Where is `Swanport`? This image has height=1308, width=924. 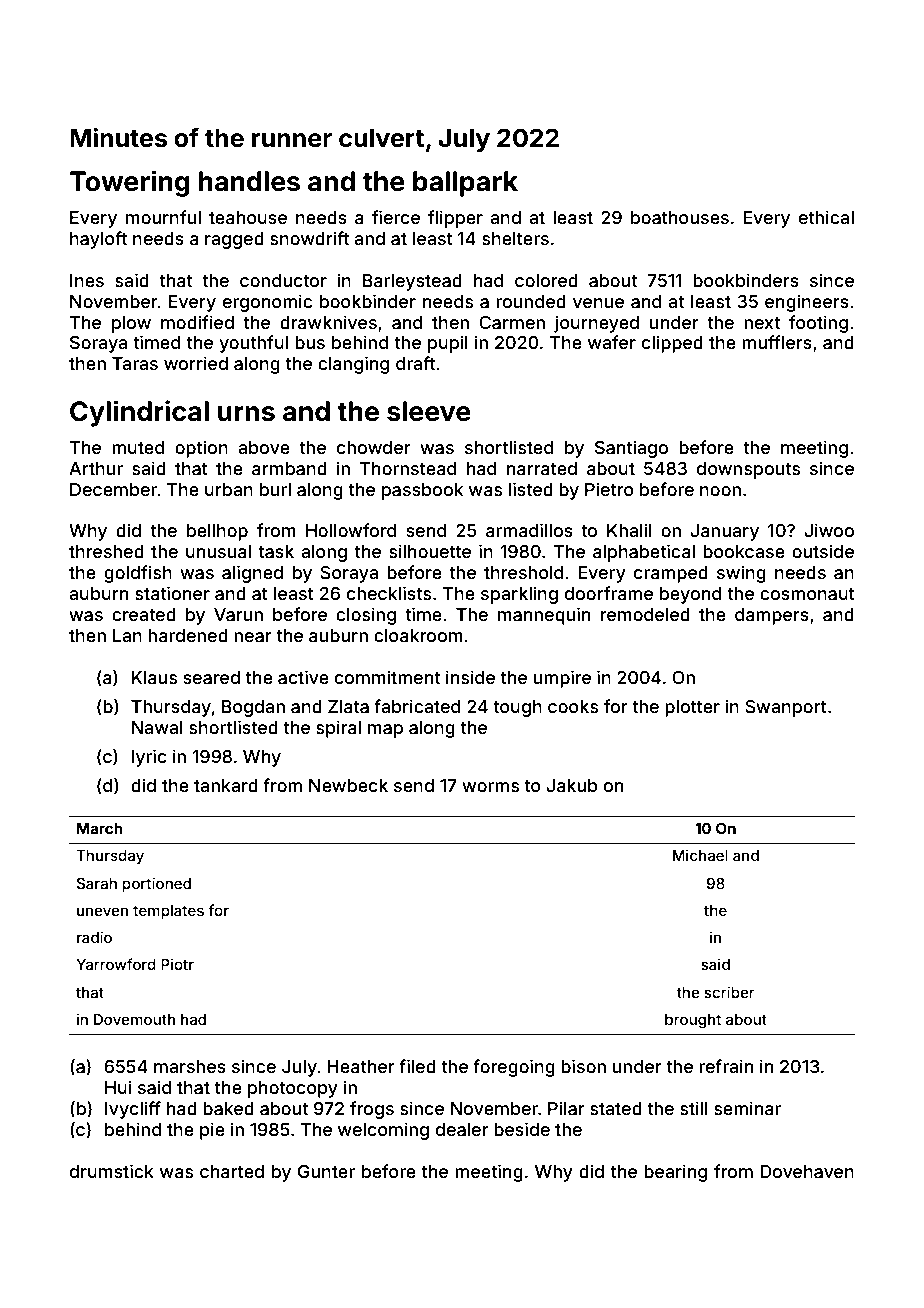
Swanport is located at coordinates (786, 708).
